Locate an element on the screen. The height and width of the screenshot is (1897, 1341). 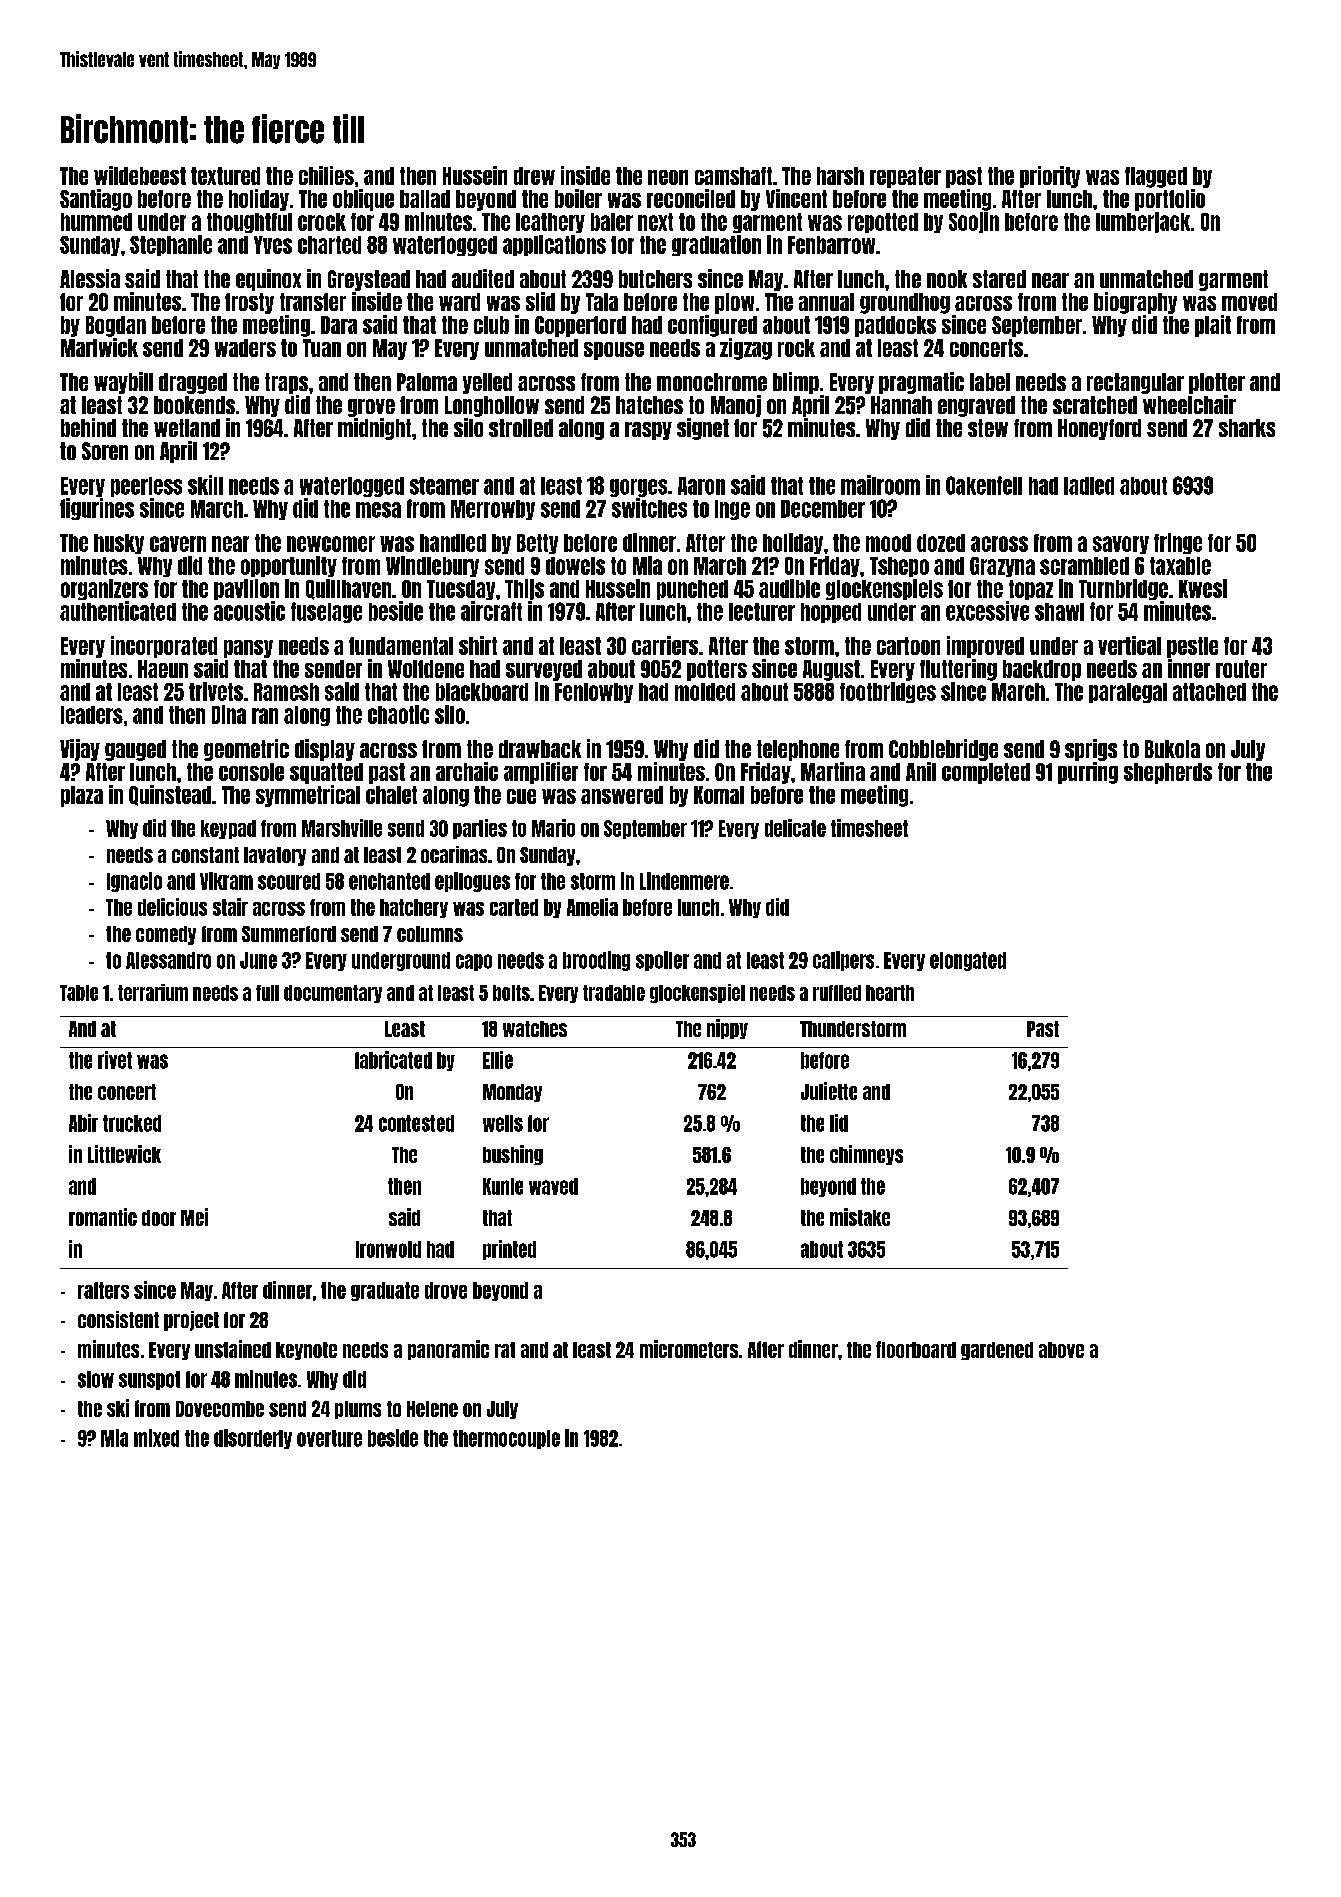
punched is located at coordinates (692, 590).
